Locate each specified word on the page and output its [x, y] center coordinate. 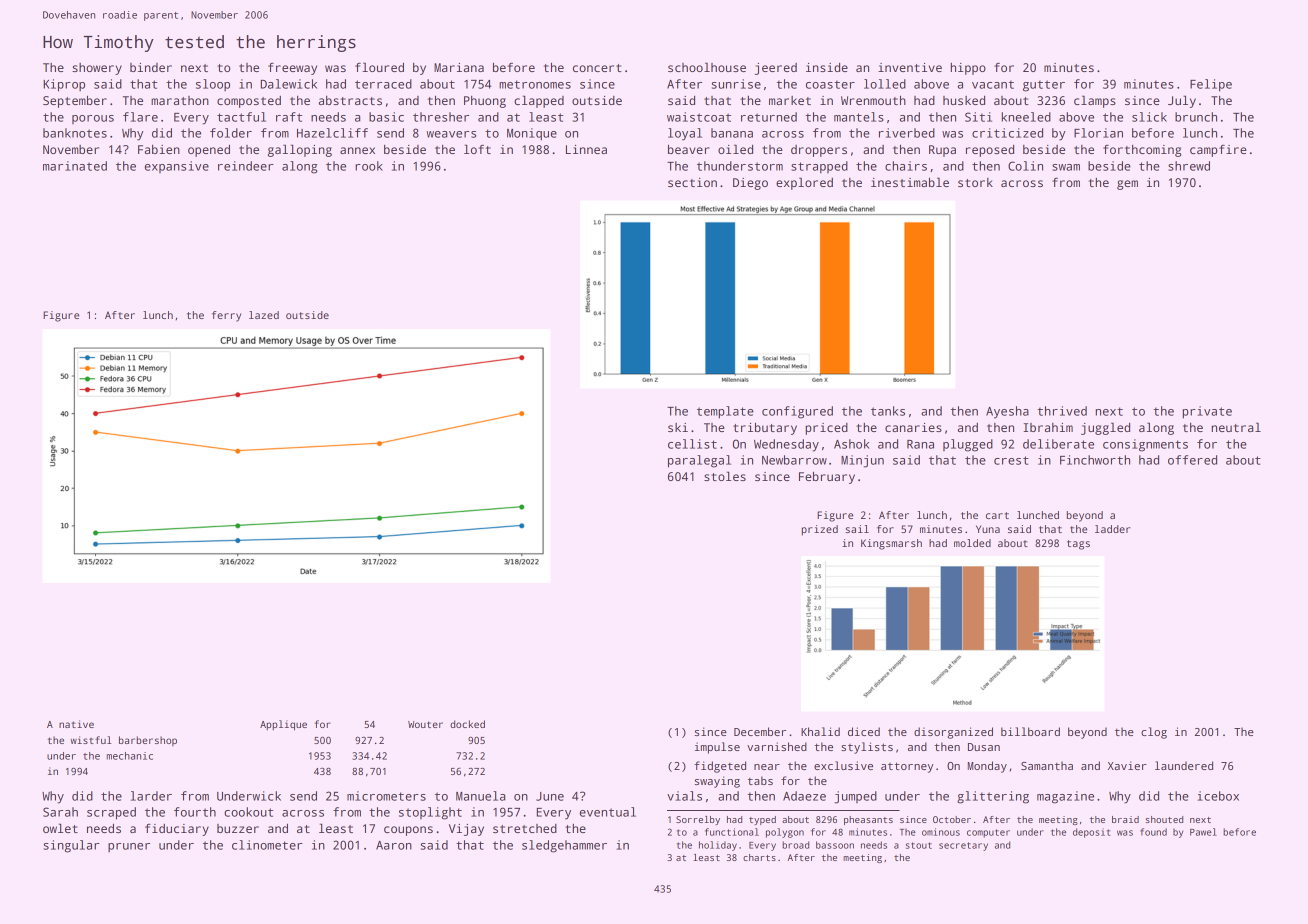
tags [1078, 545]
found [1153, 832]
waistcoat [699, 117]
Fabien [159, 149]
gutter [1044, 86]
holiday [718, 846]
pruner [129, 847]
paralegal [699, 461]
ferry [226, 316]
